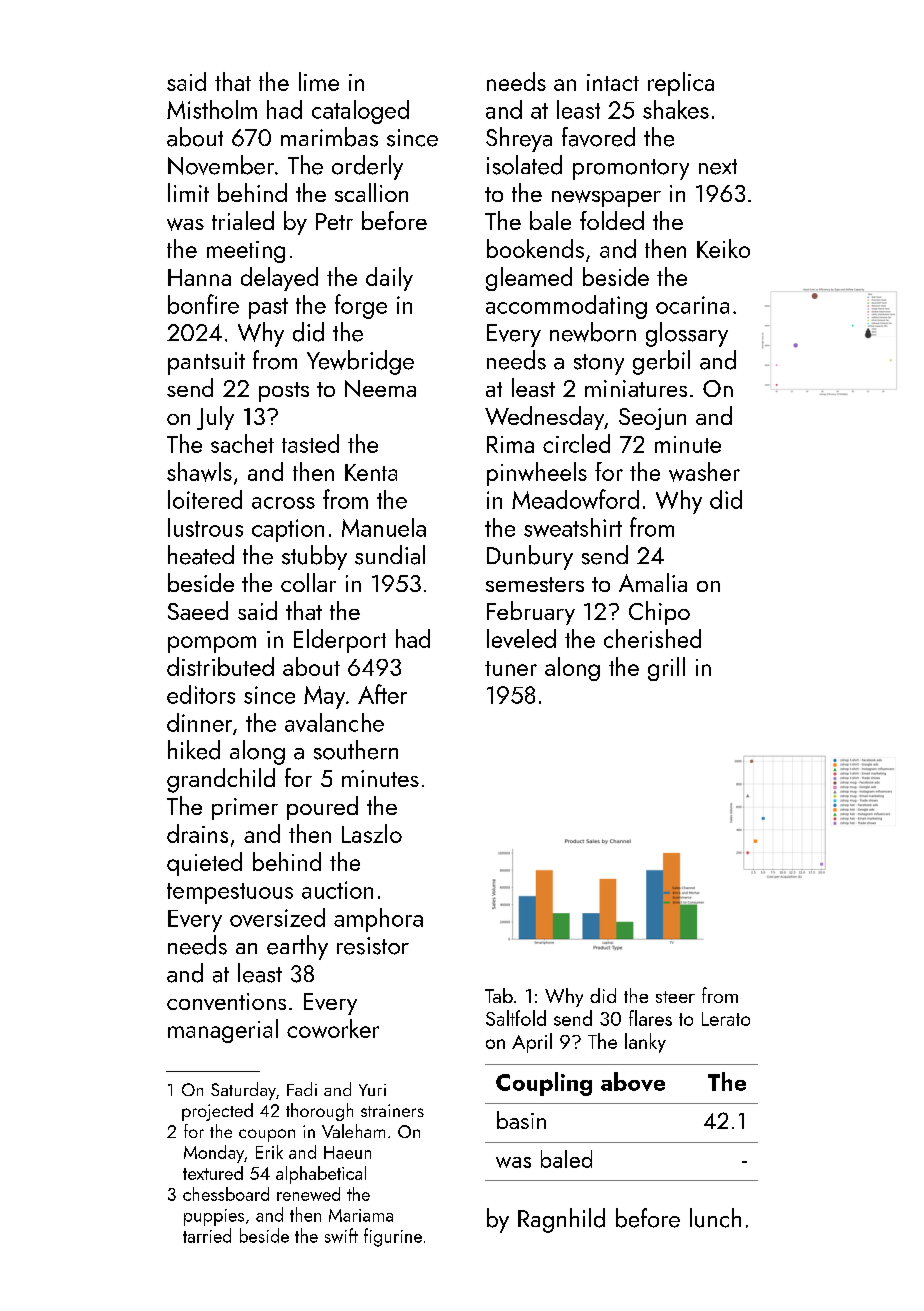 This screenshot has width=924, height=1311. Describe the element at coordinates (723, 248) in the screenshot. I see `Keiko` at that location.
